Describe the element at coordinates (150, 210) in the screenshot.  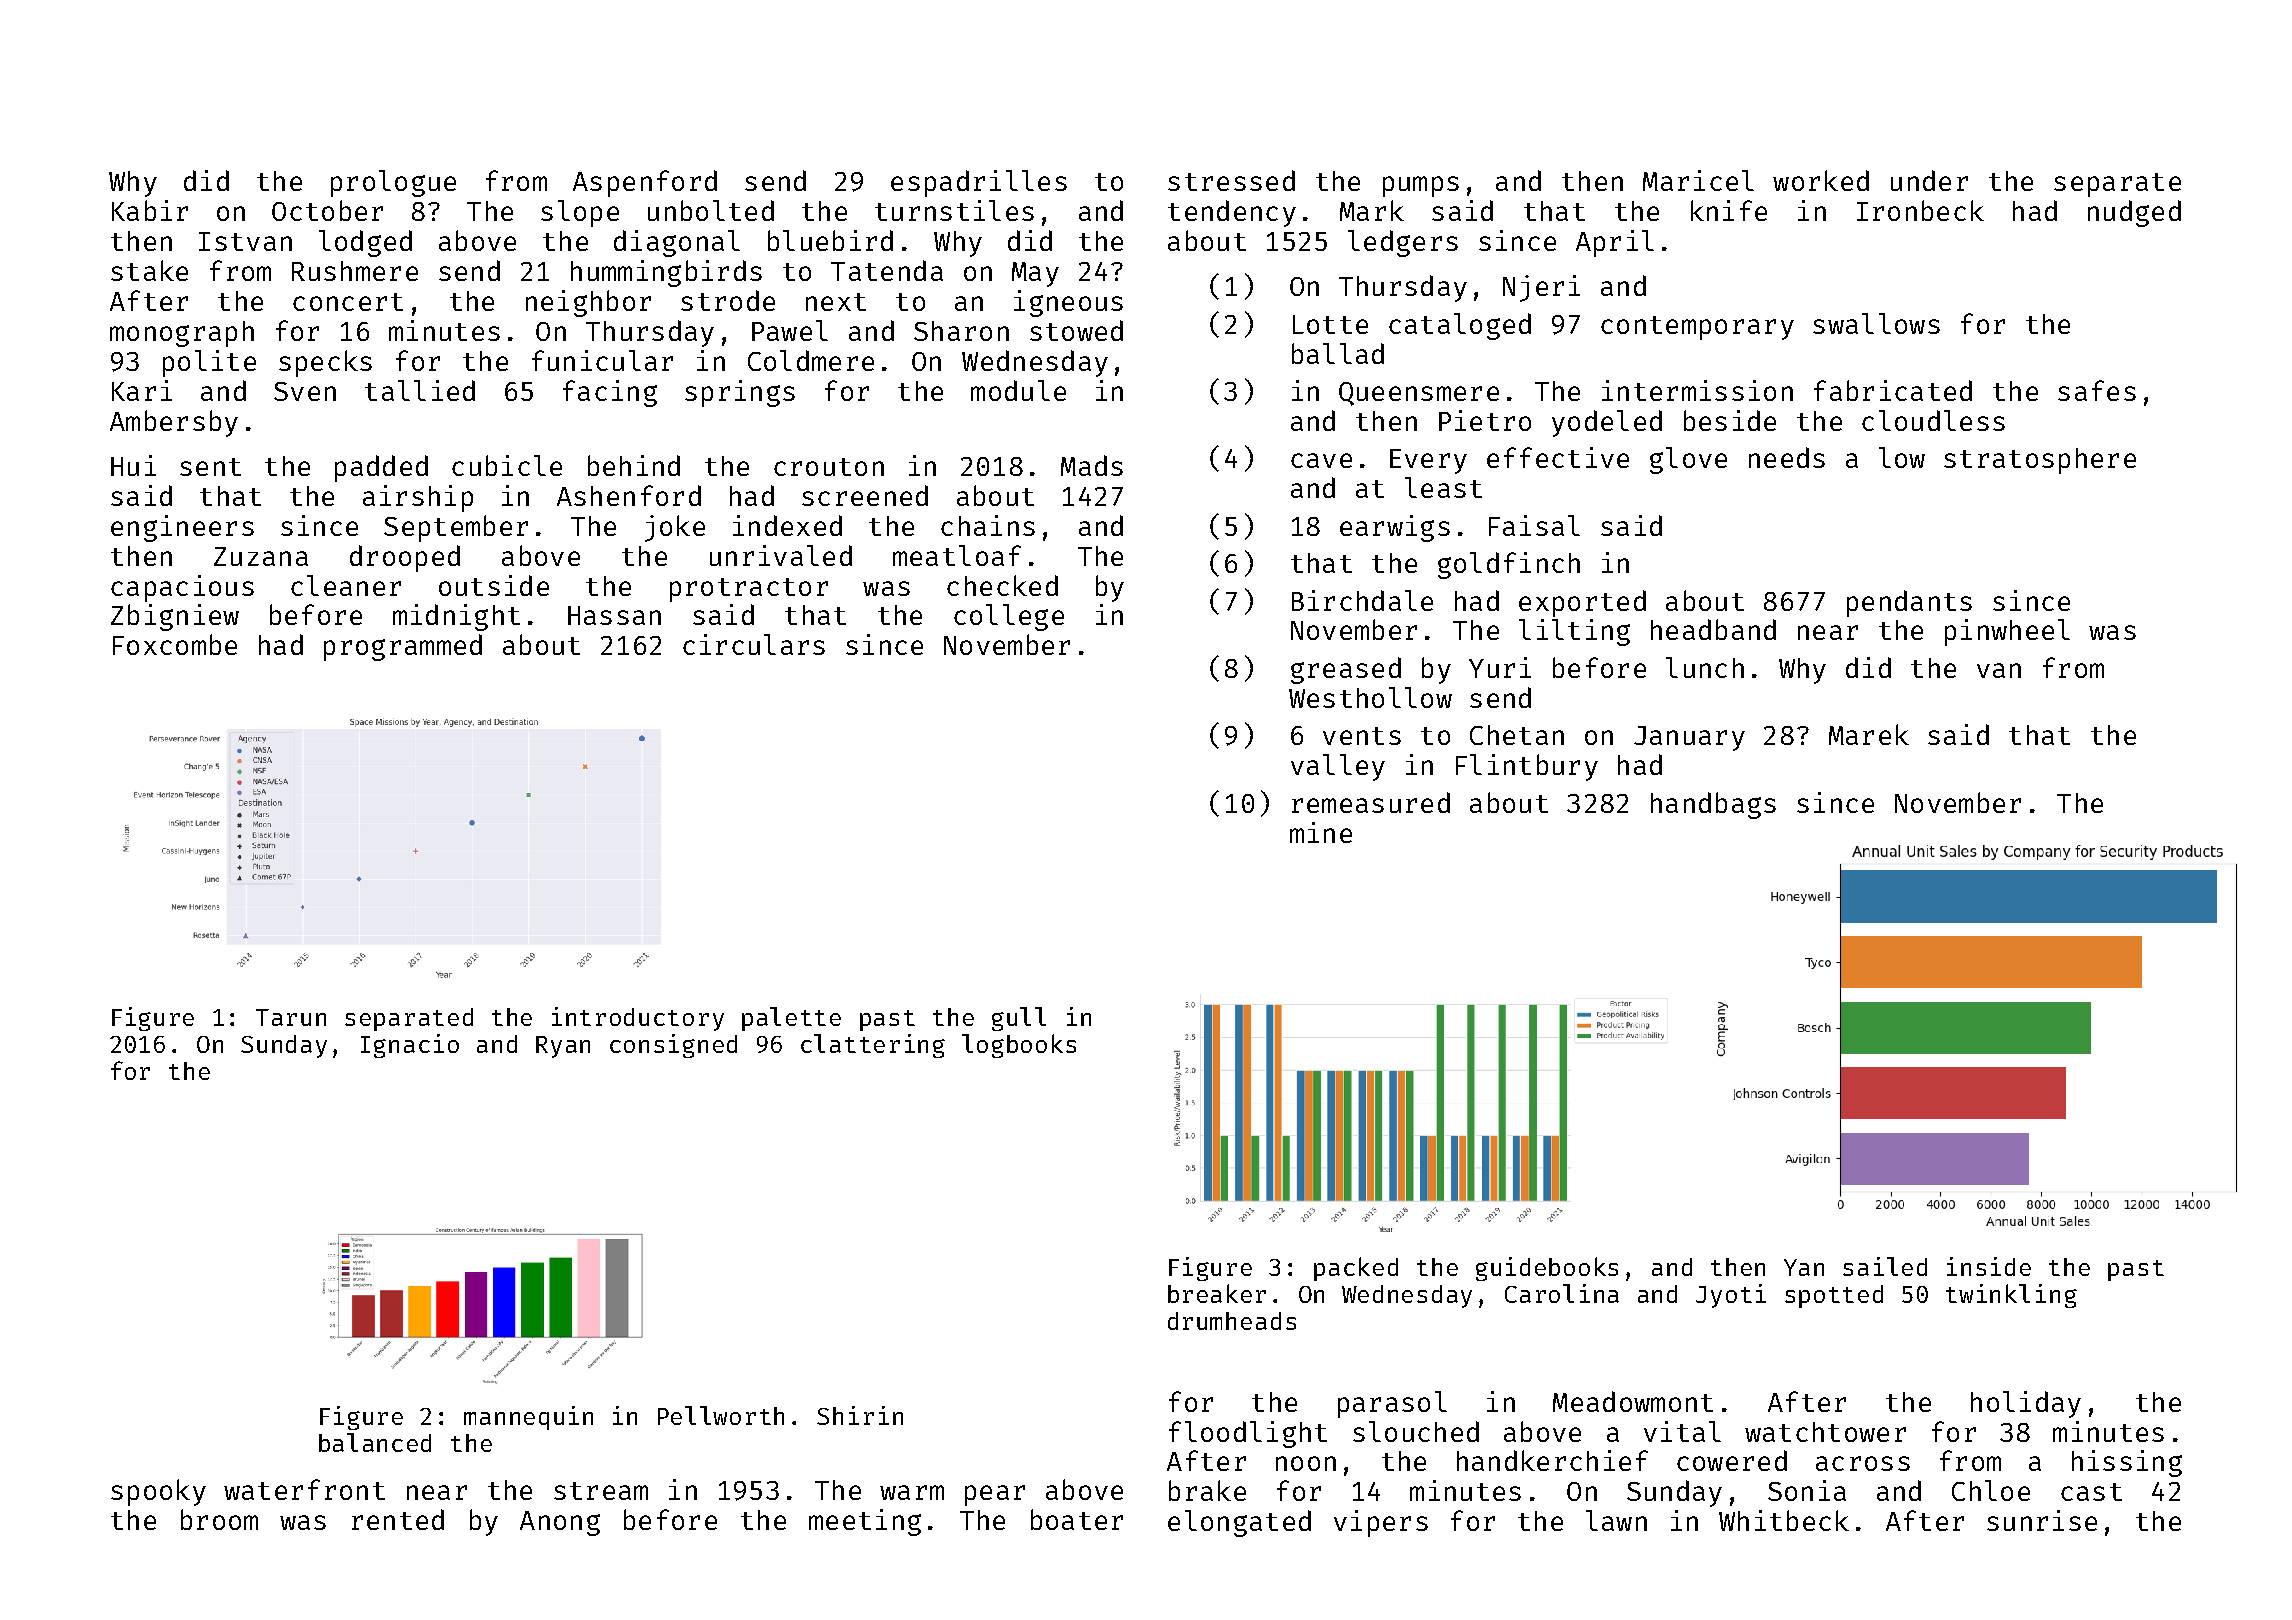
I see `Kabir` at that location.
